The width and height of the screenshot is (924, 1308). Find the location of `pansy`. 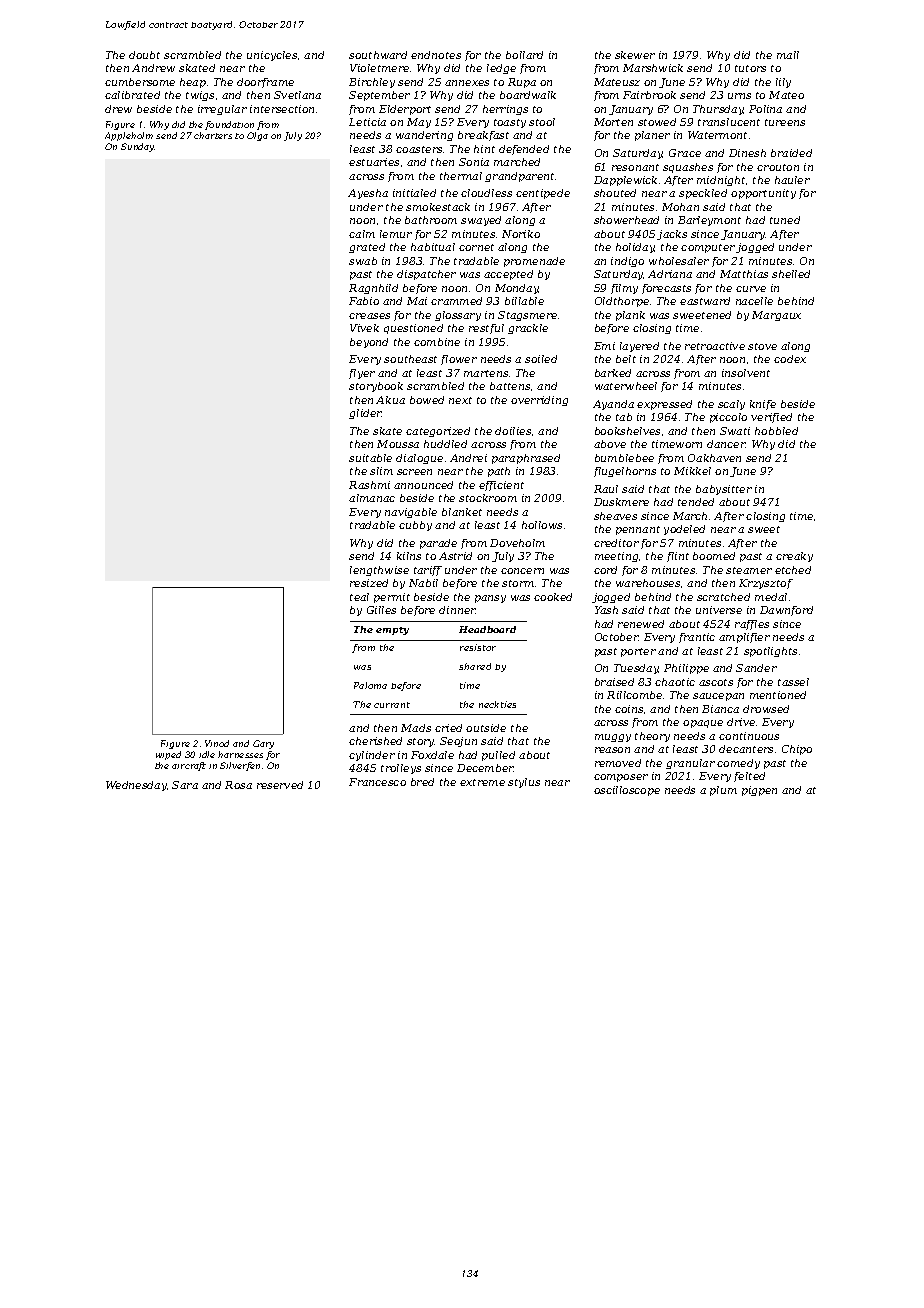

pansy is located at coordinates (490, 599).
